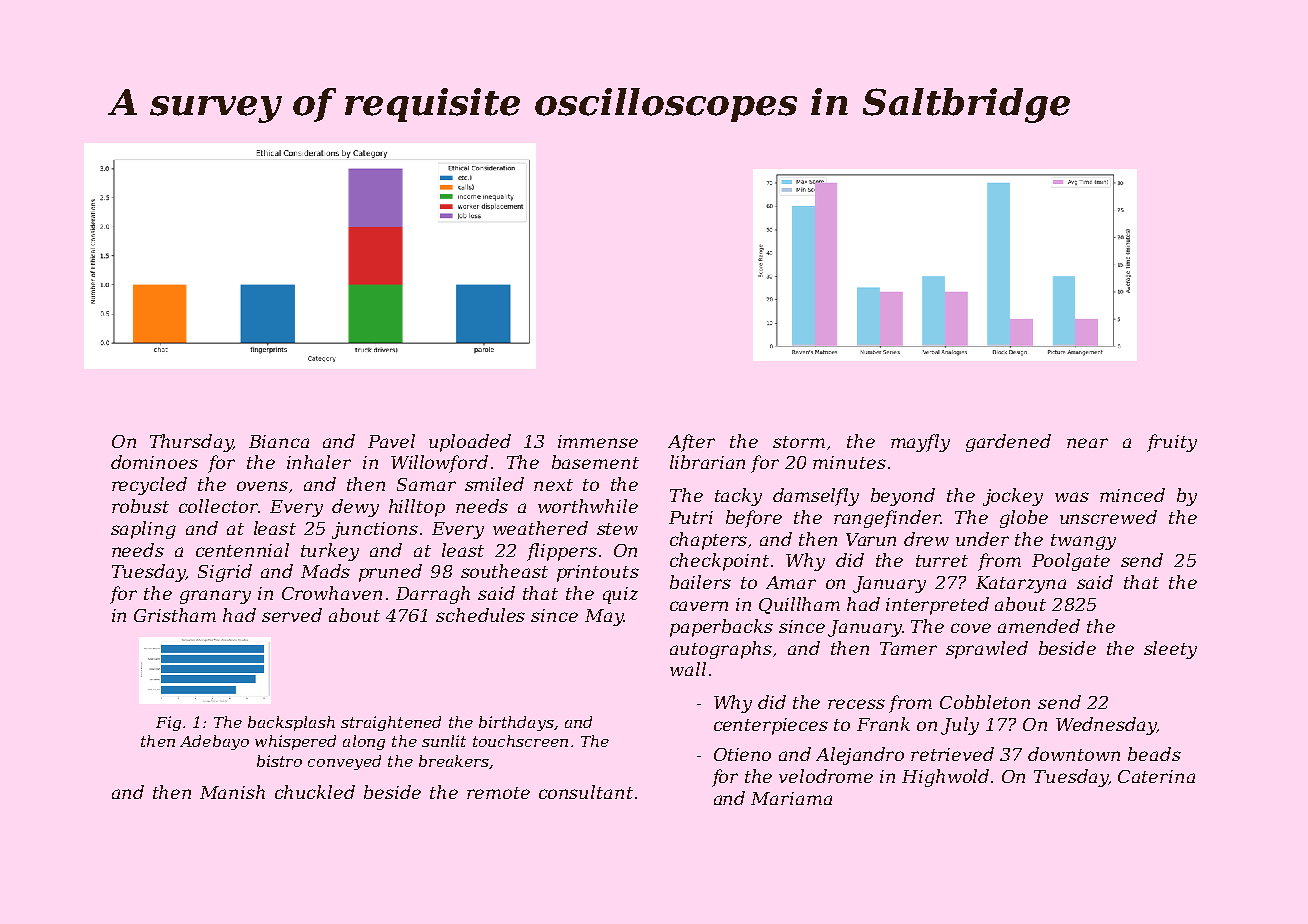  Describe the element at coordinates (498, 793) in the screenshot. I see `remote` at that location.
